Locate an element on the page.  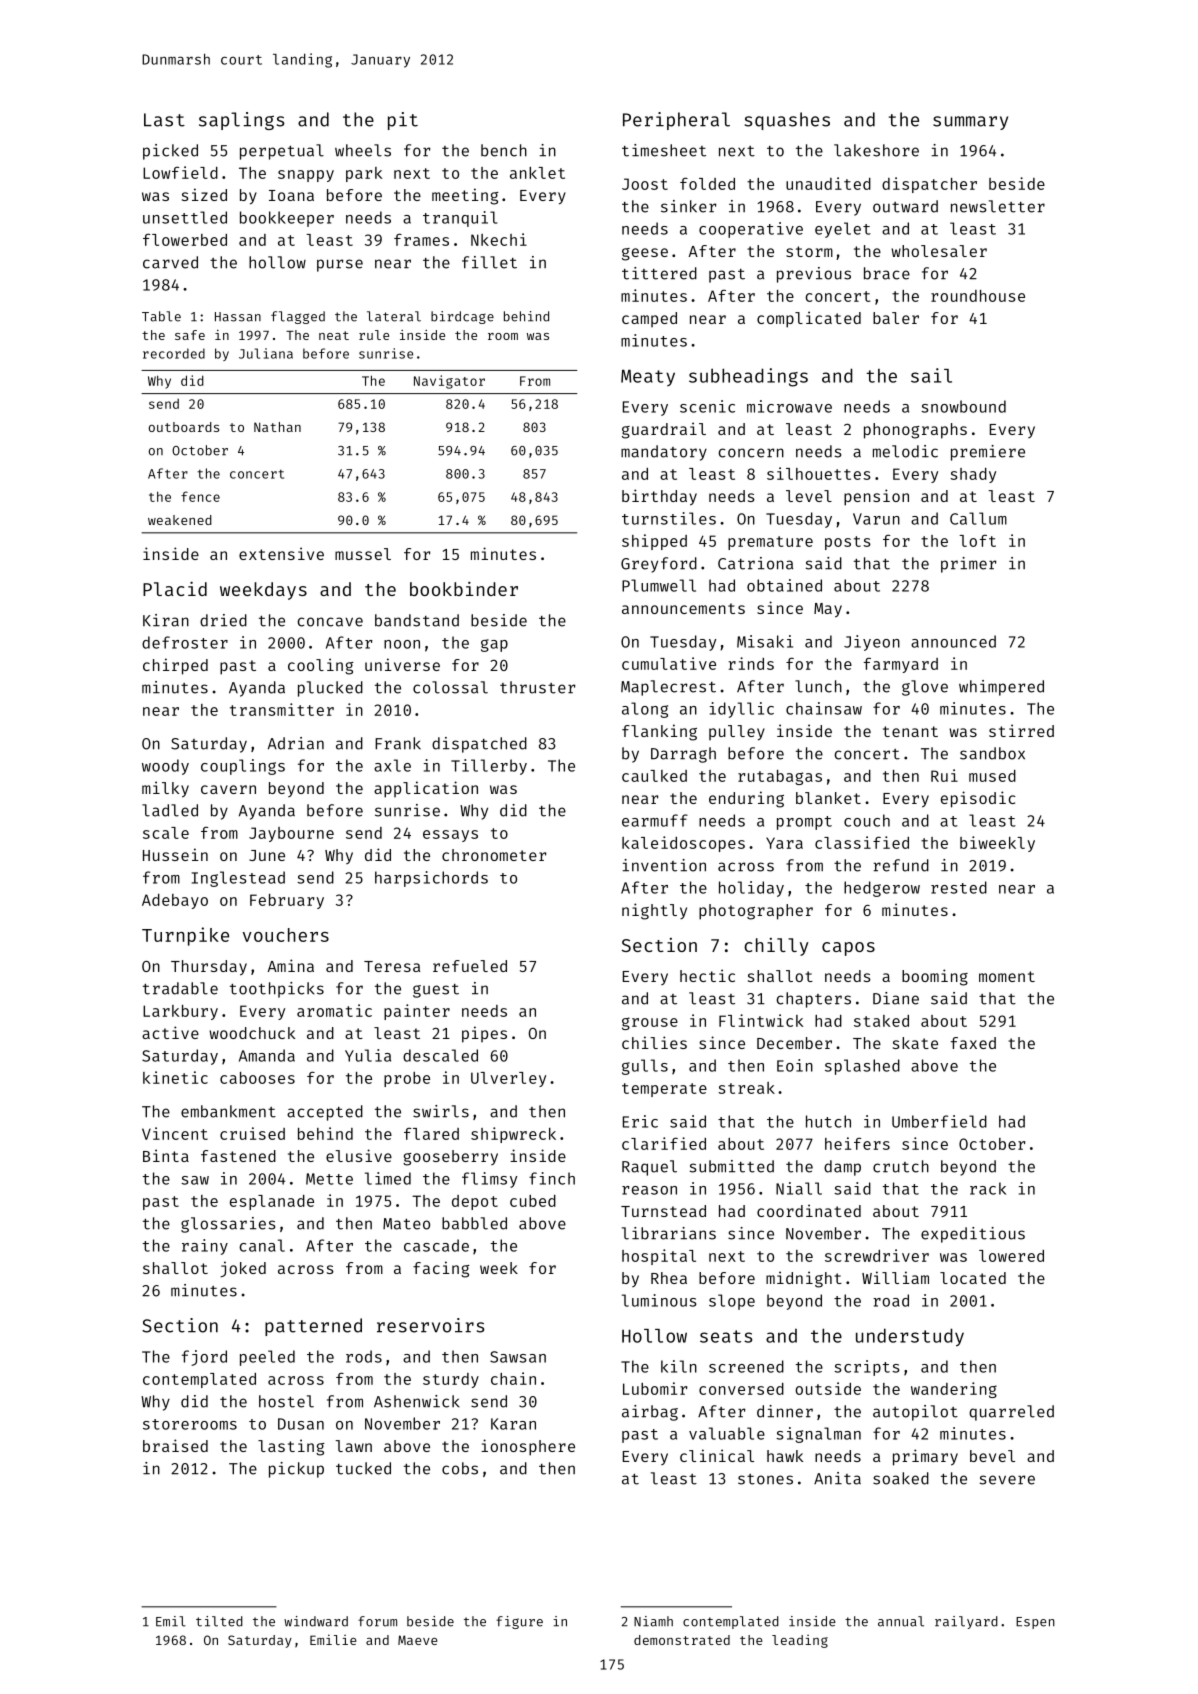
gulls is located at coordinates (645, 1067).
